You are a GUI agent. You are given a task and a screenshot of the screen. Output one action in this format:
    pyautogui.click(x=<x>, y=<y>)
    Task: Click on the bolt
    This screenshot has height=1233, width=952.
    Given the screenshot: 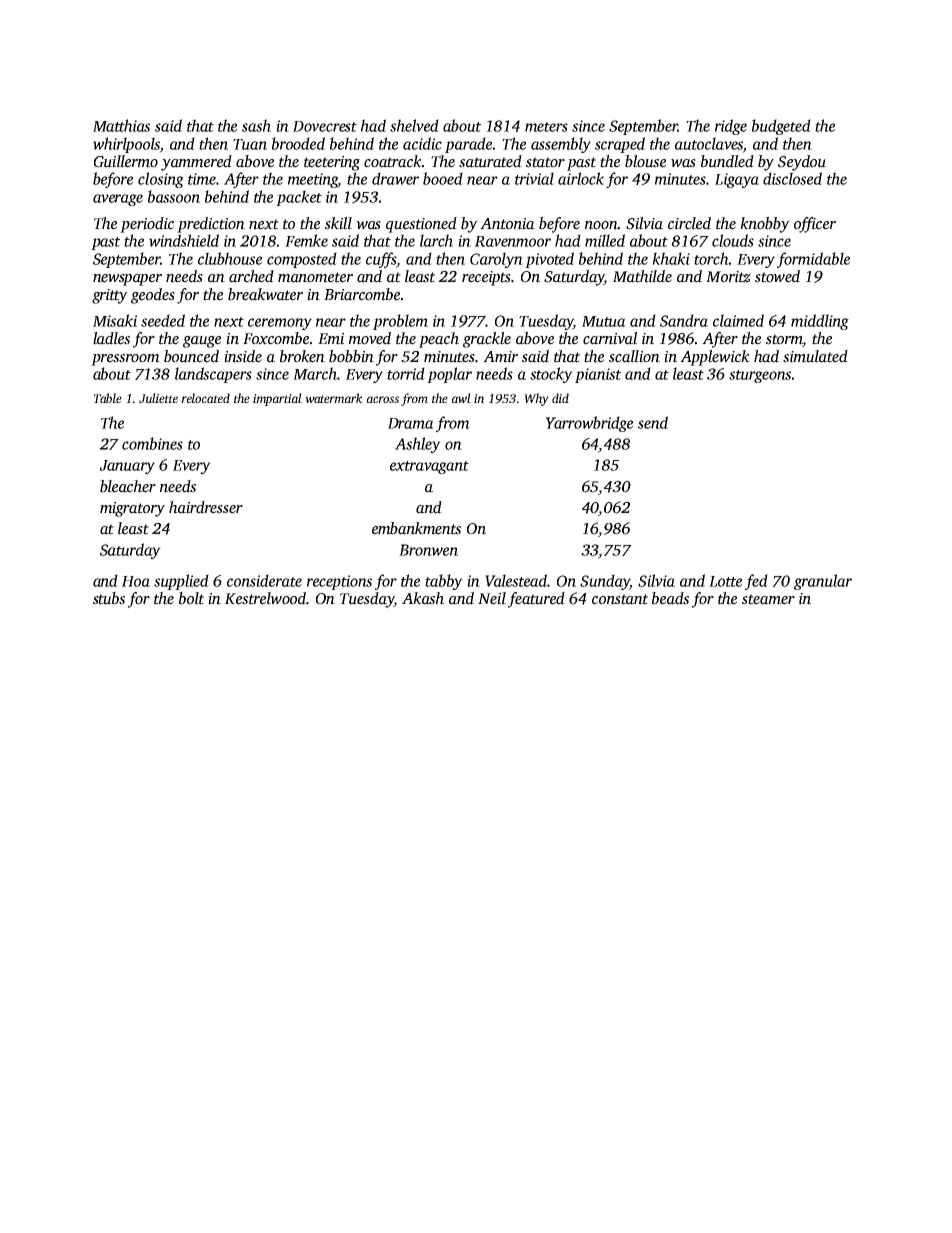 What is the action you would take?
    pyautogui.click(x=191, y=598)
